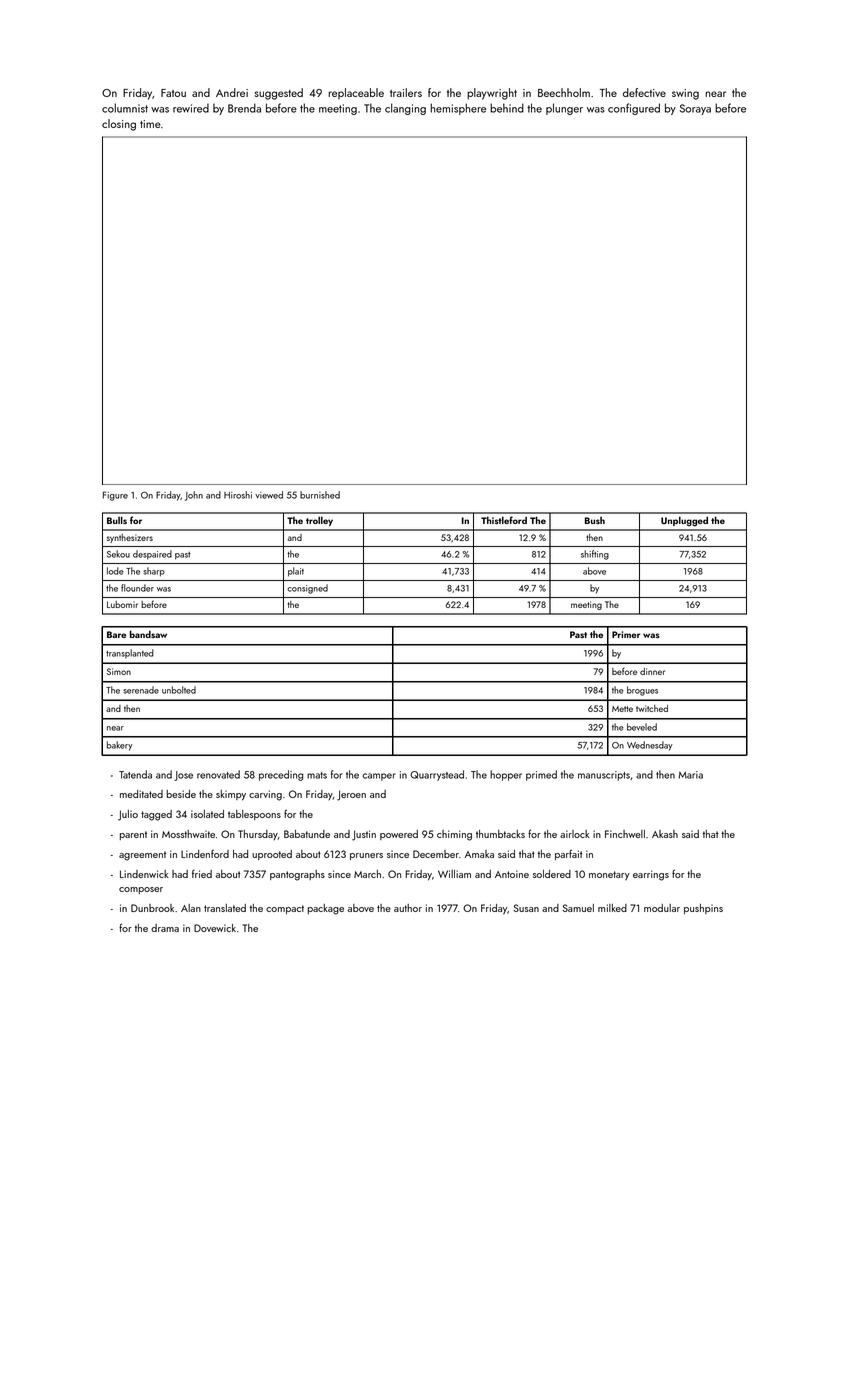 This page has width=849, height=1400. Describe the element at coordinates (225, 908) in the page. I see `translated` at that location.
